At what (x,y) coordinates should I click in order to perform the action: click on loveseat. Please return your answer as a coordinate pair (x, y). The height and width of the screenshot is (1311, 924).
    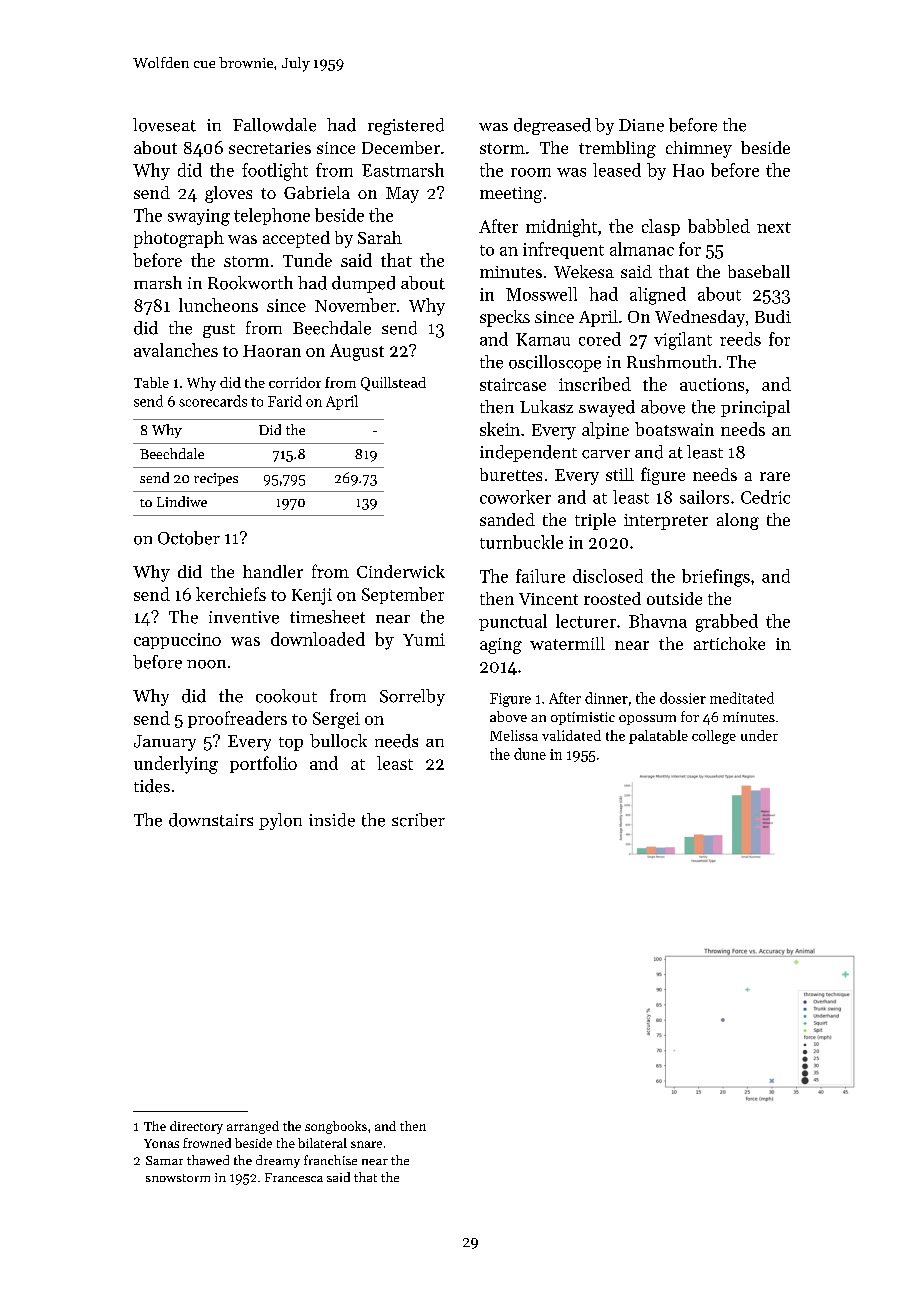
    Looking at the image, I should click on (164, 125).
